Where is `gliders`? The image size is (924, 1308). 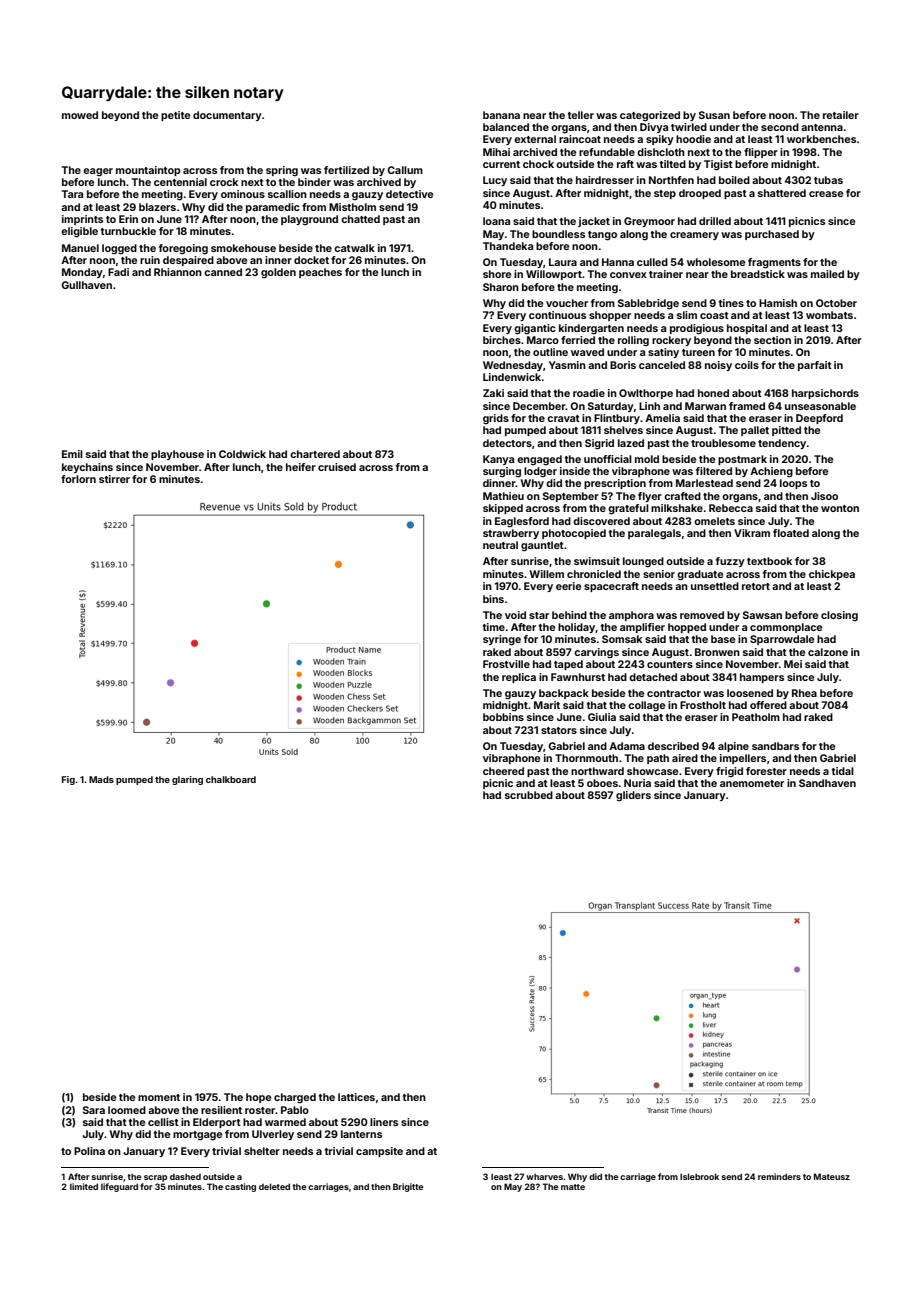
gliders is located at coordinates (633, 796).
